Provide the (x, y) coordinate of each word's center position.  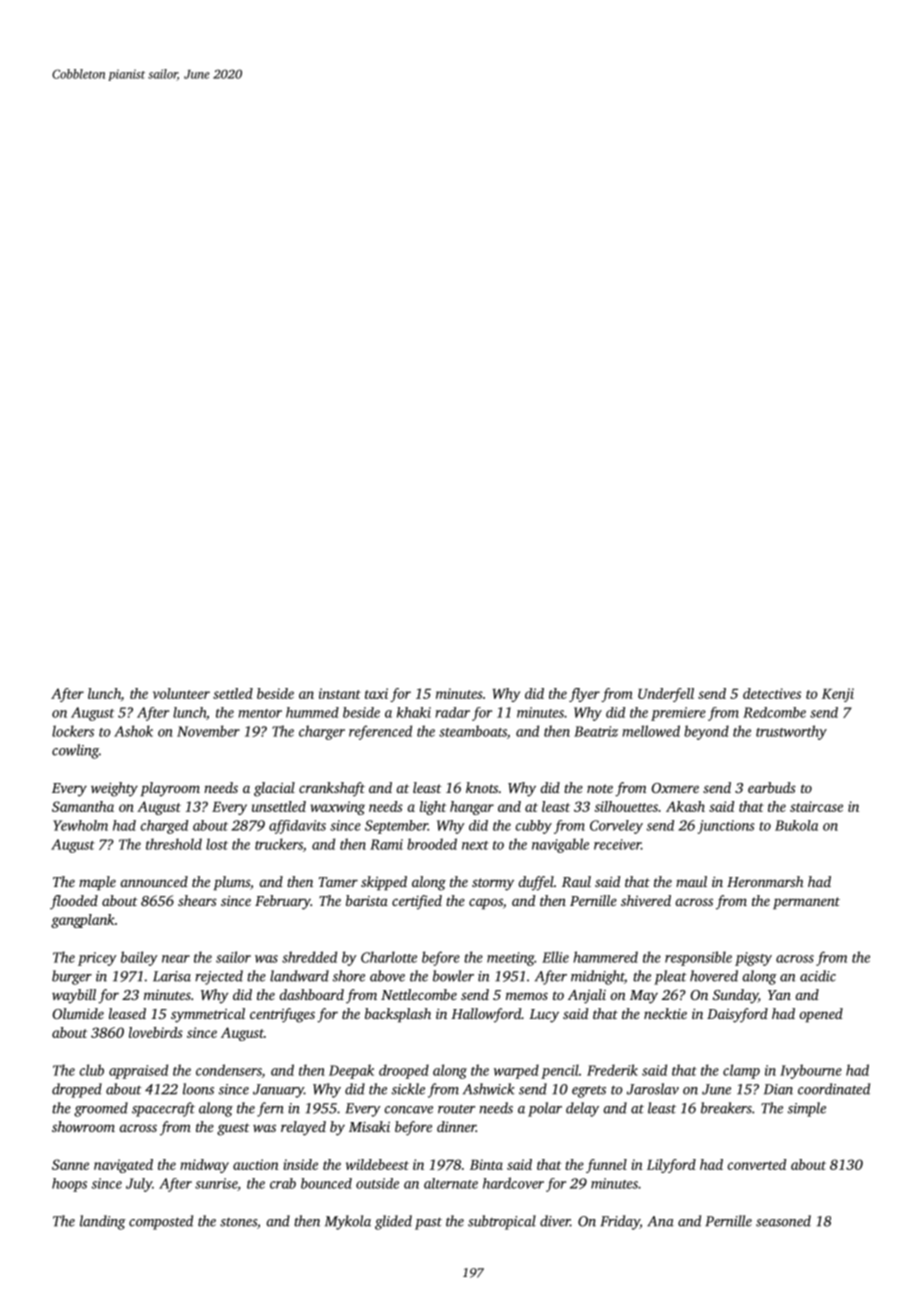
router (456, 1109)
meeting (510, 959)
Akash (685, 806)
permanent (806, 903)
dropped (77, 1090)
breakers (726, 1108)
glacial (274, 789)
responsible (698, 958)
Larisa (172, 976)
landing (103, 1222)
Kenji (838, 695)
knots (482, 787)
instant (340, 693)
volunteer (181, 693)
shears (197, 900)
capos (486, 903)
